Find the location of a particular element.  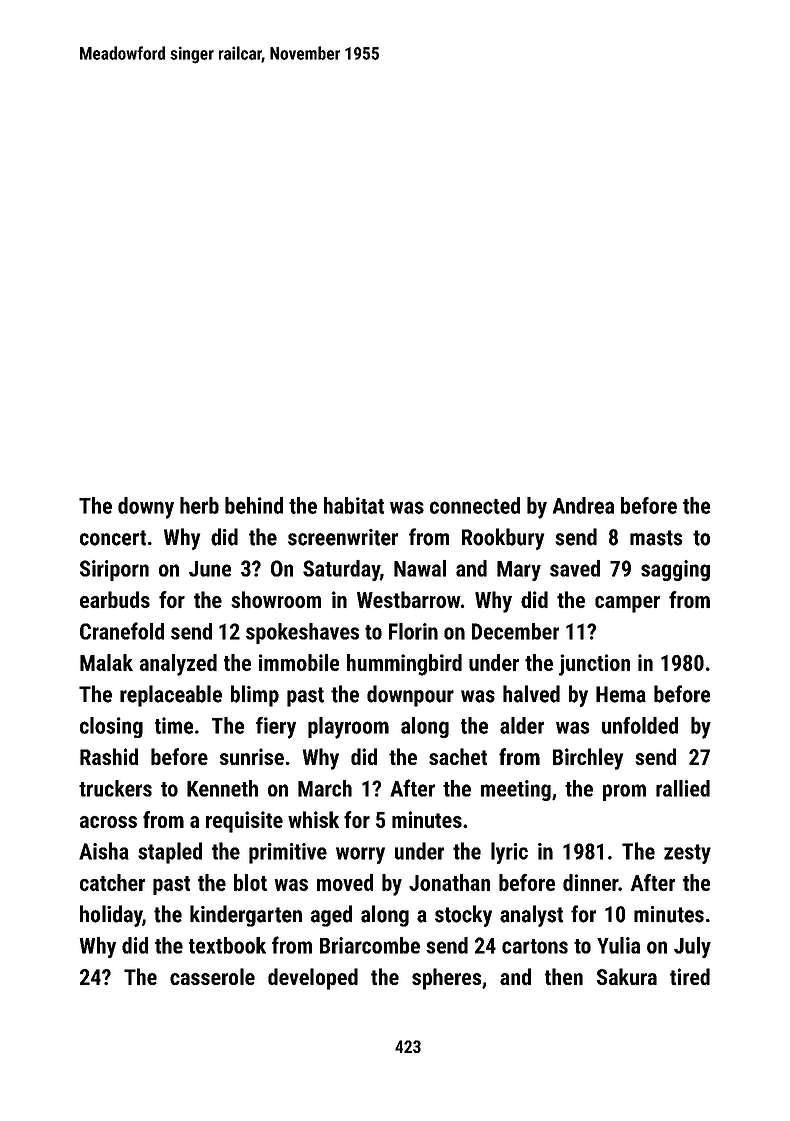

Birchley is located at coordinates (588, 759).
